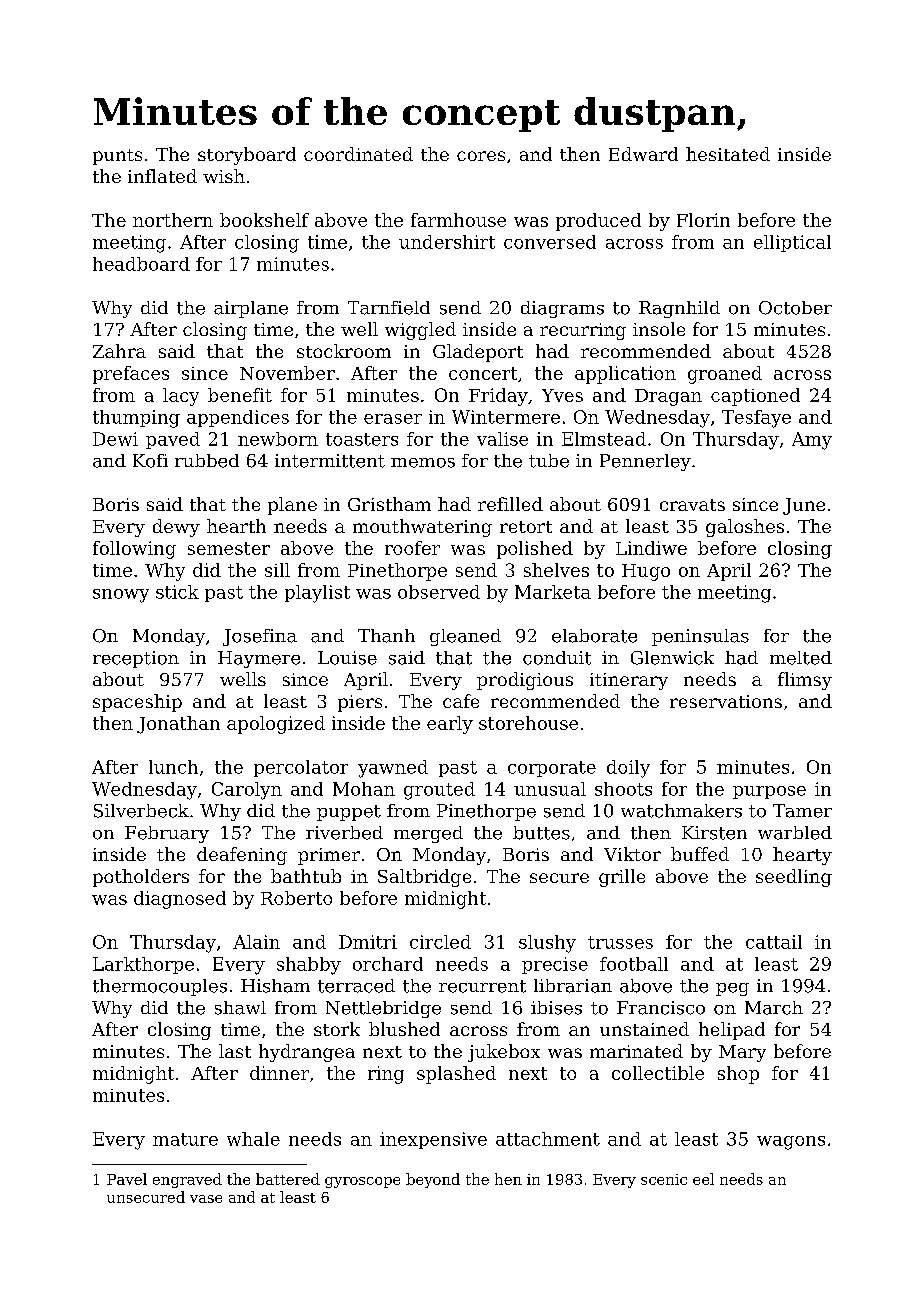 This screenshot has height=1314, width=924. I want to click on purpose, so click(769, 792).
